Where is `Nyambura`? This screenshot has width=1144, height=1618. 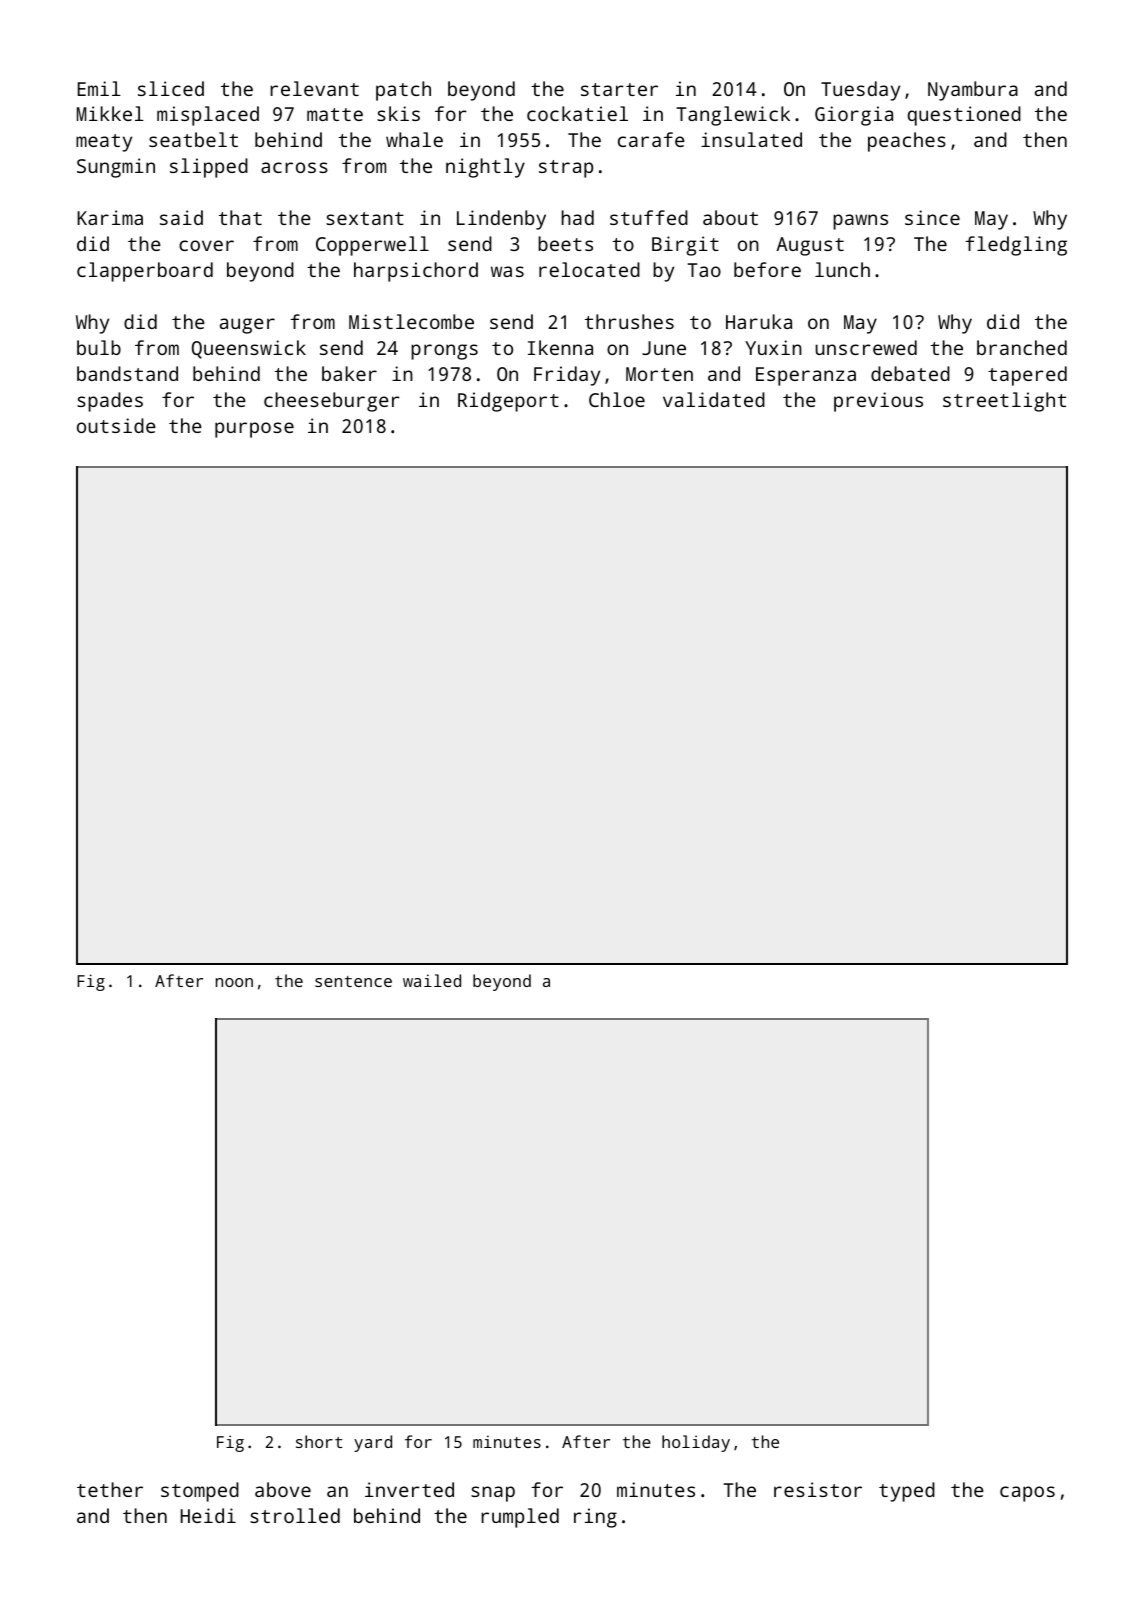 Nyambura is located at coordinates (973, 91).
